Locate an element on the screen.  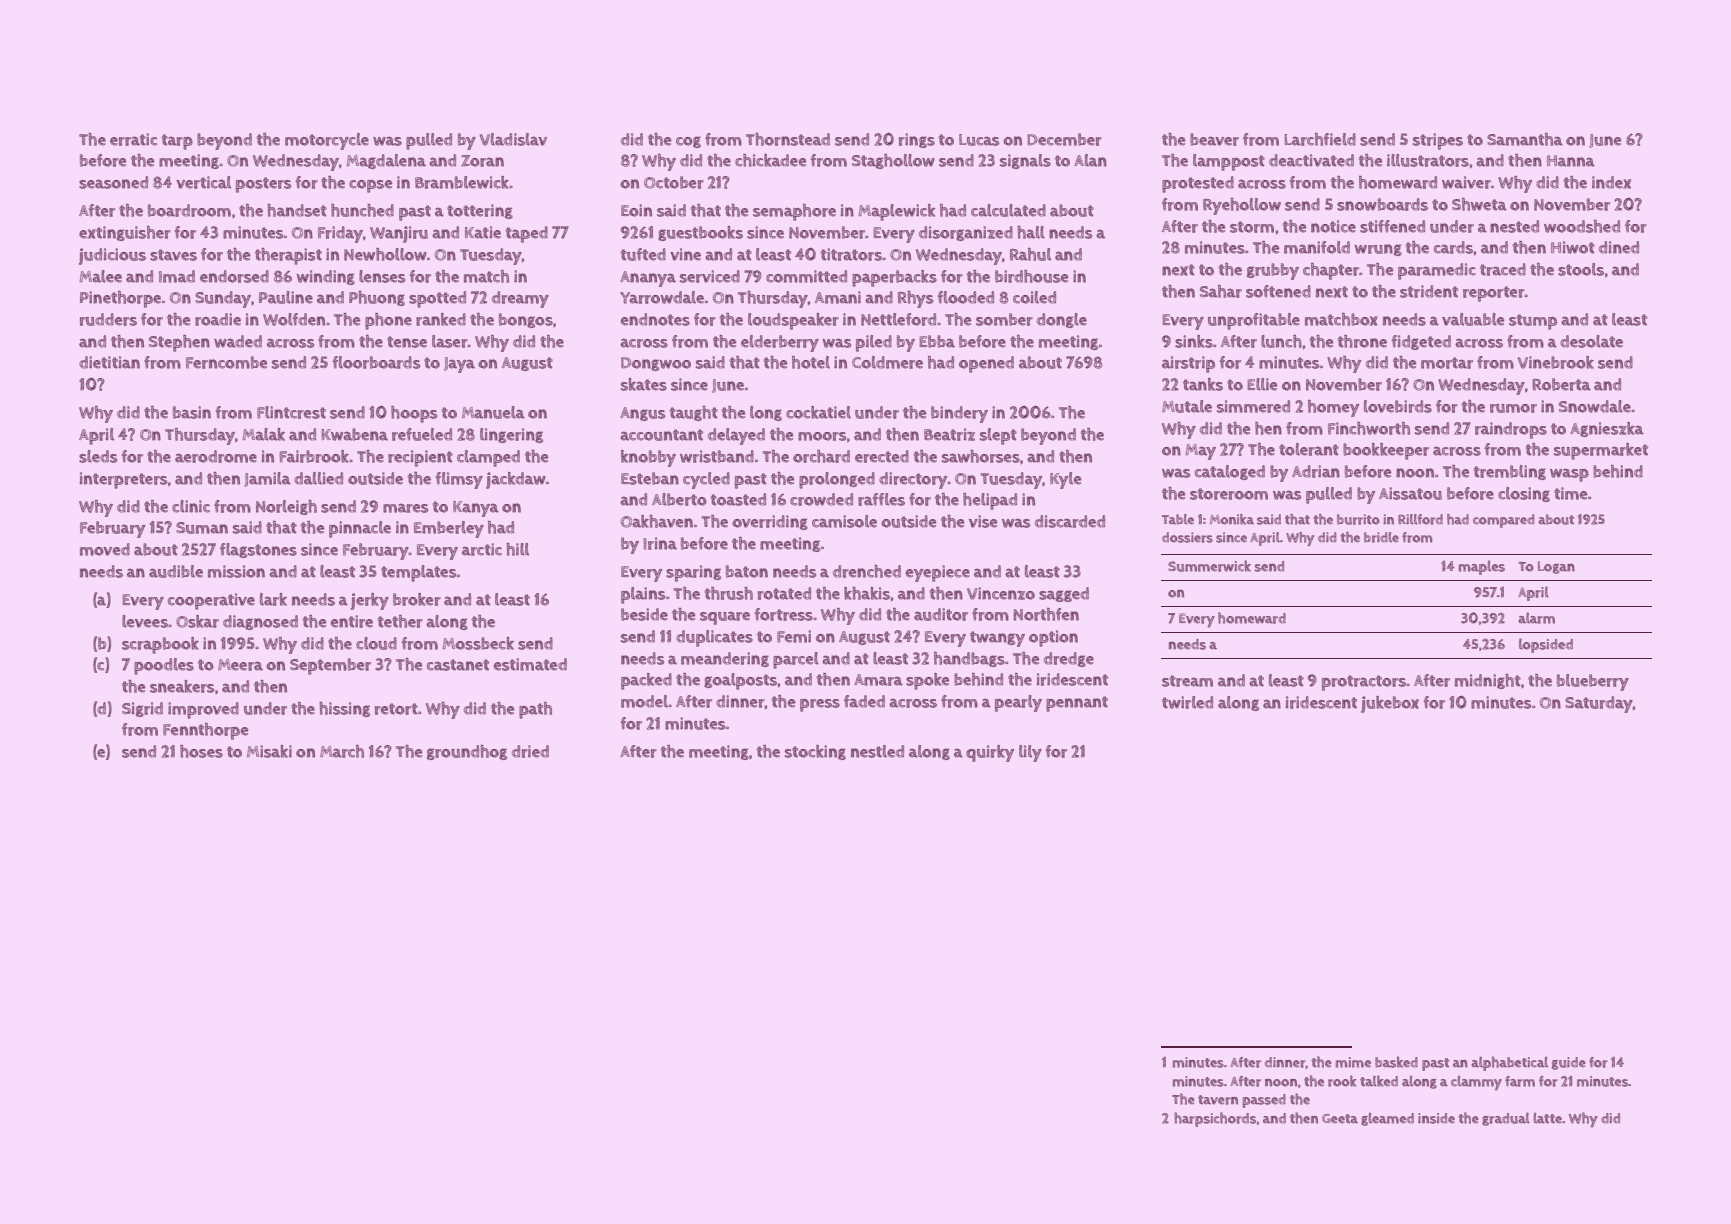
guestbooks is located at coordinates (700, 233).
